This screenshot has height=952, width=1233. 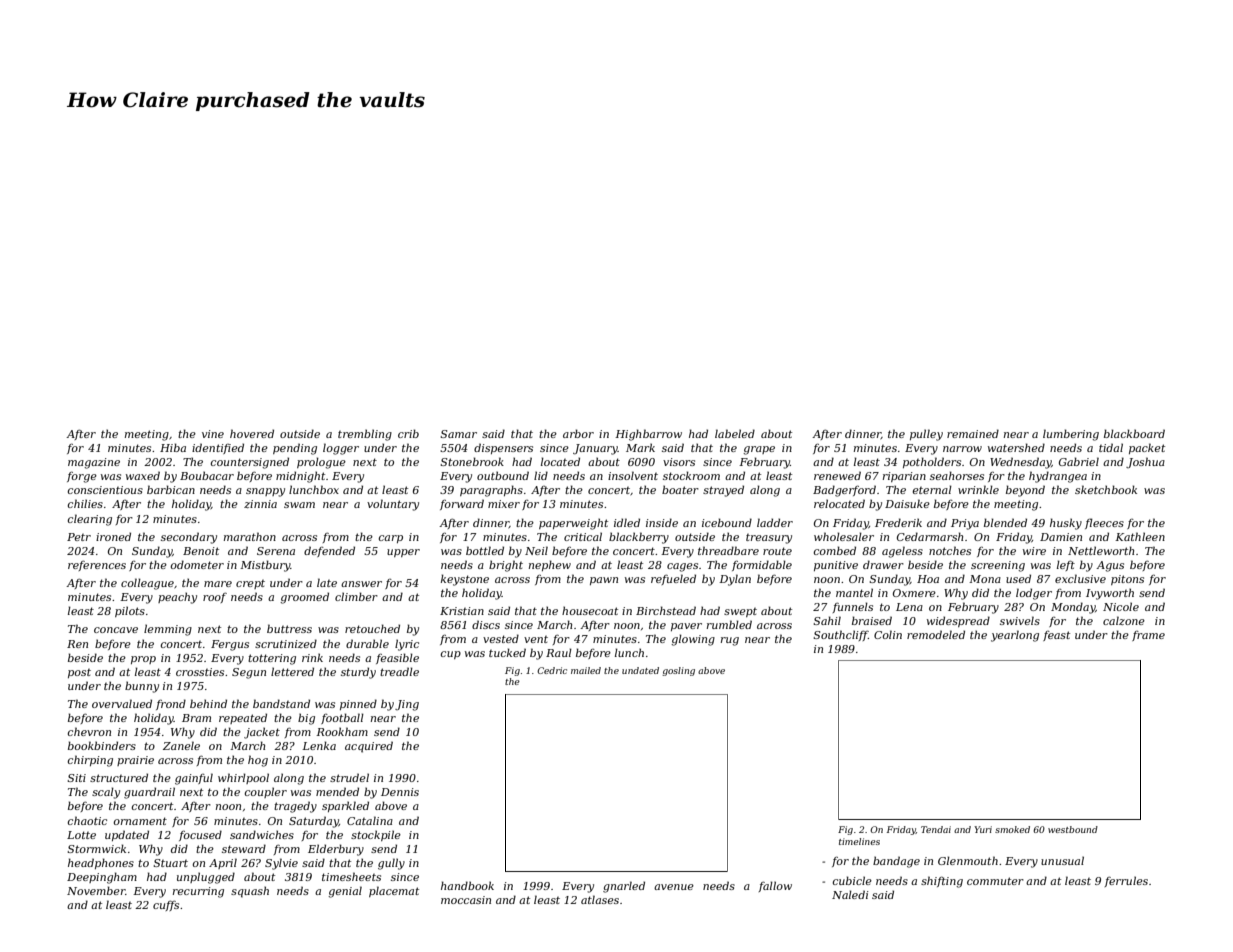 What do you see at coordinates (759, 450) in the screenshot?
I see `grape` at bounding box center [759, 450].
